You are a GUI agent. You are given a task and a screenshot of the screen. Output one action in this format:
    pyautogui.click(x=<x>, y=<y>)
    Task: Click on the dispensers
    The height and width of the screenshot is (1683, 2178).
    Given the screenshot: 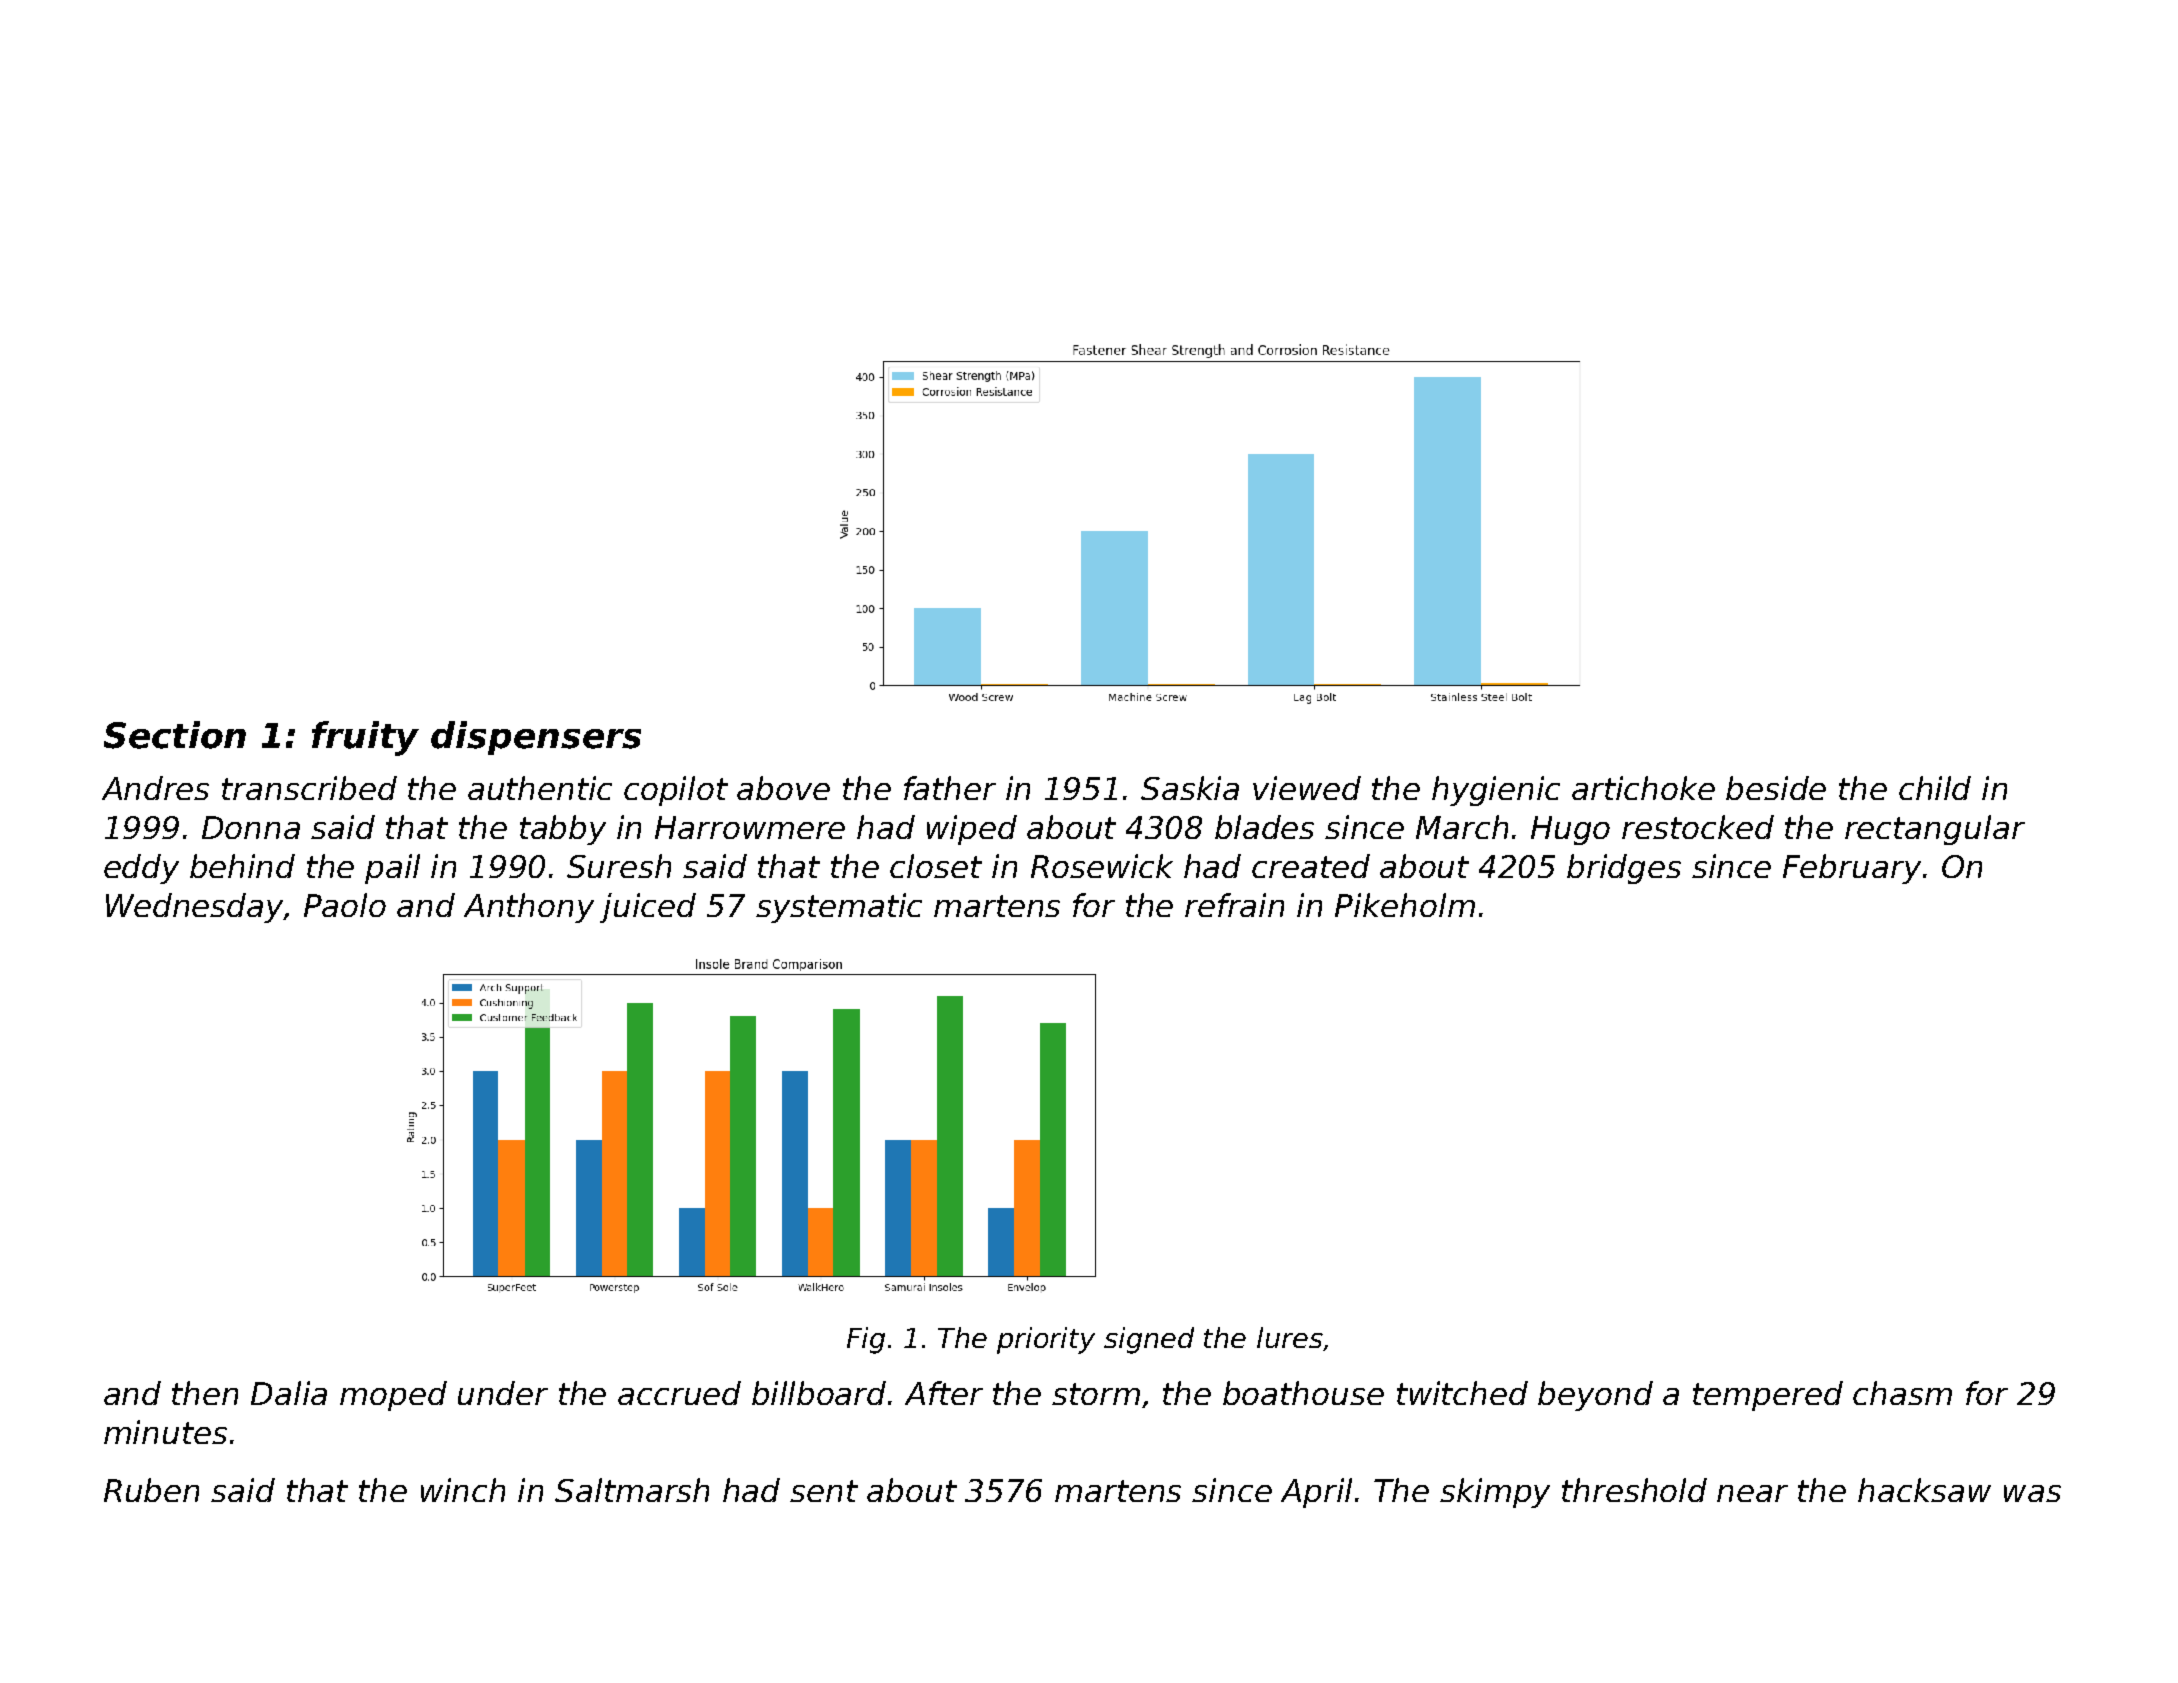 What is the action you would take?
    pyautogui.click(x=536, y=738)
